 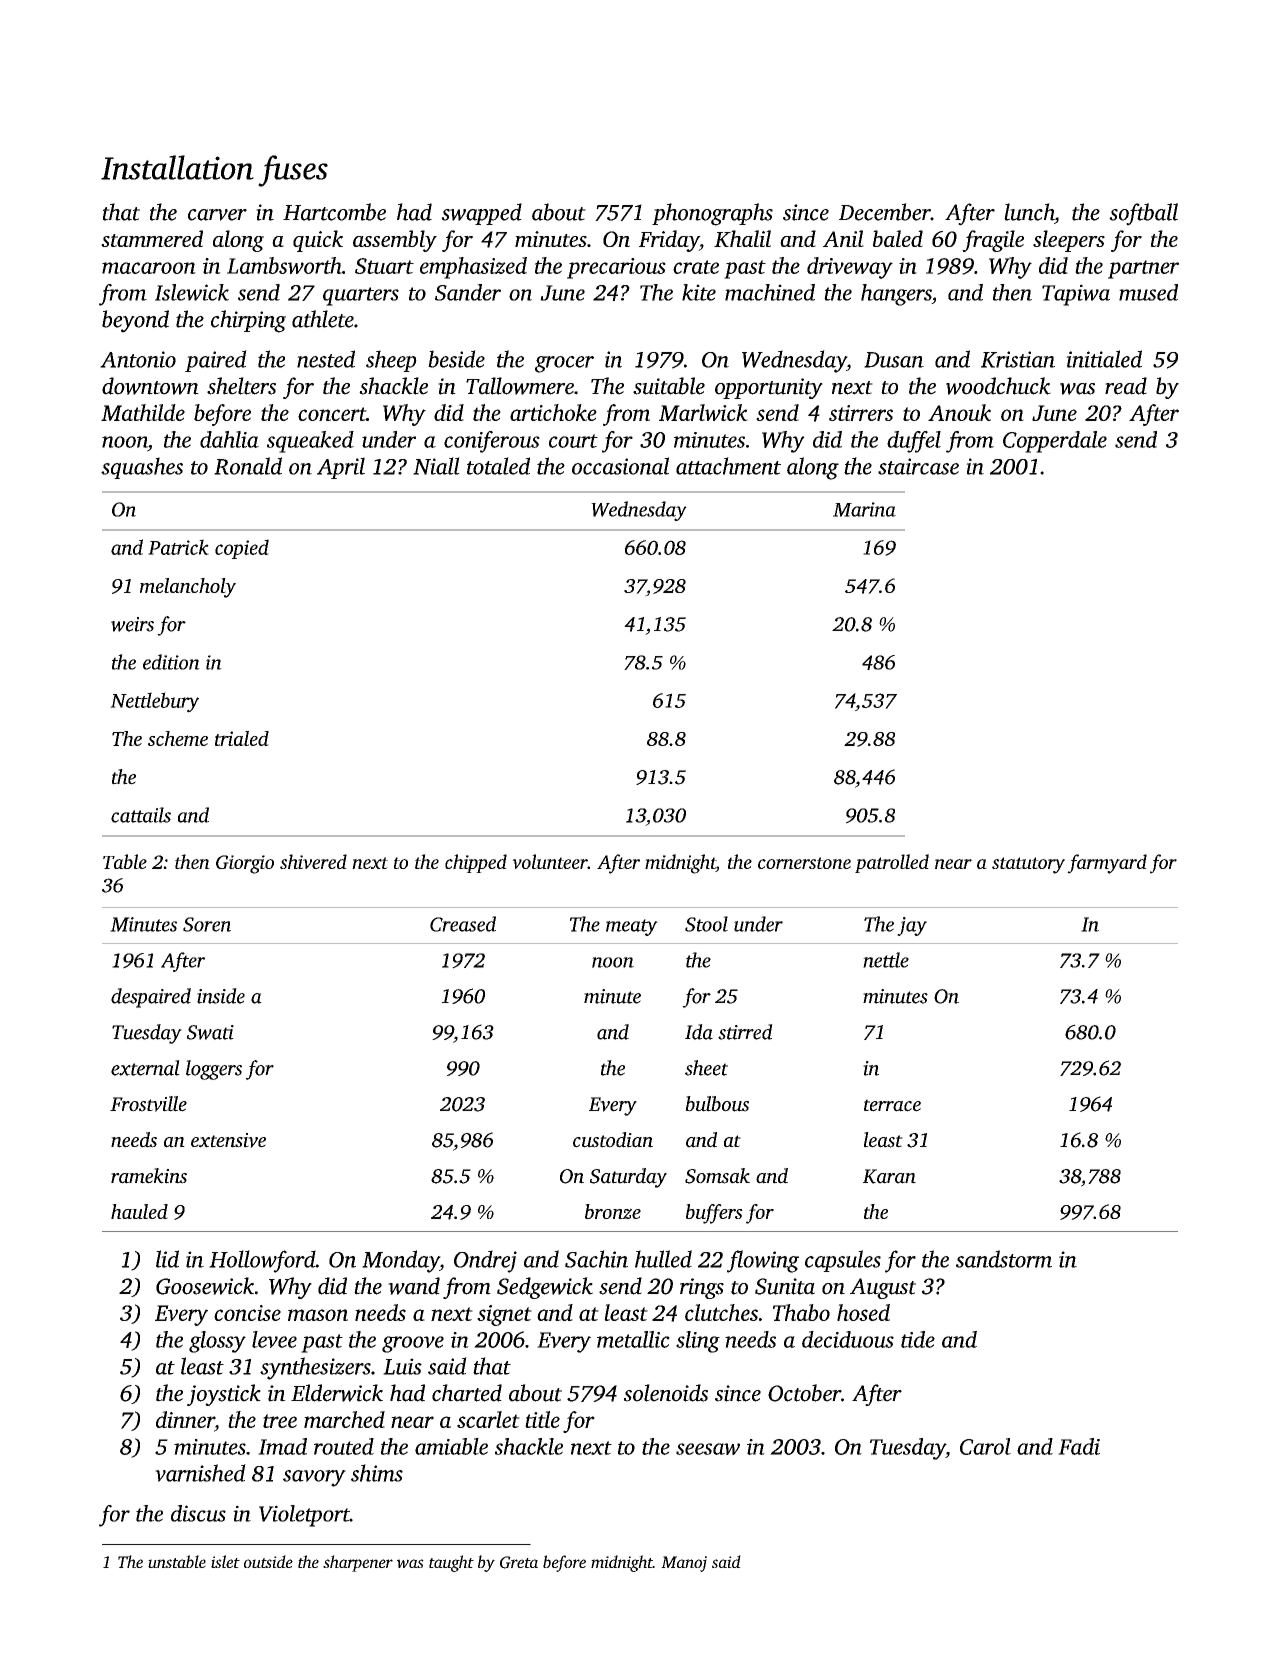 I want to click on loggers, so click(x=214, y=1070).
